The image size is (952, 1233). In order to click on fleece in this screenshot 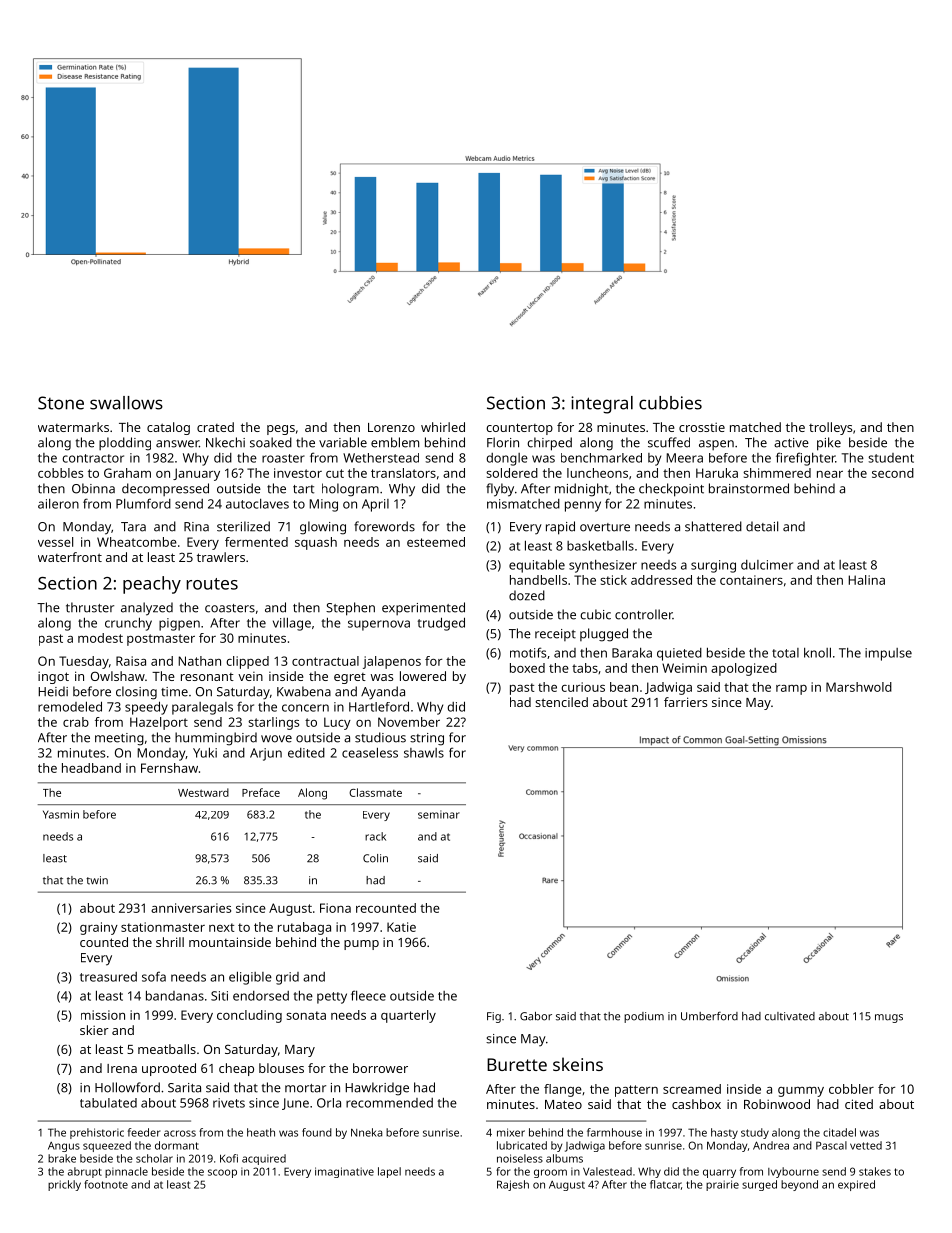, I will do `click(368, 995)`.
